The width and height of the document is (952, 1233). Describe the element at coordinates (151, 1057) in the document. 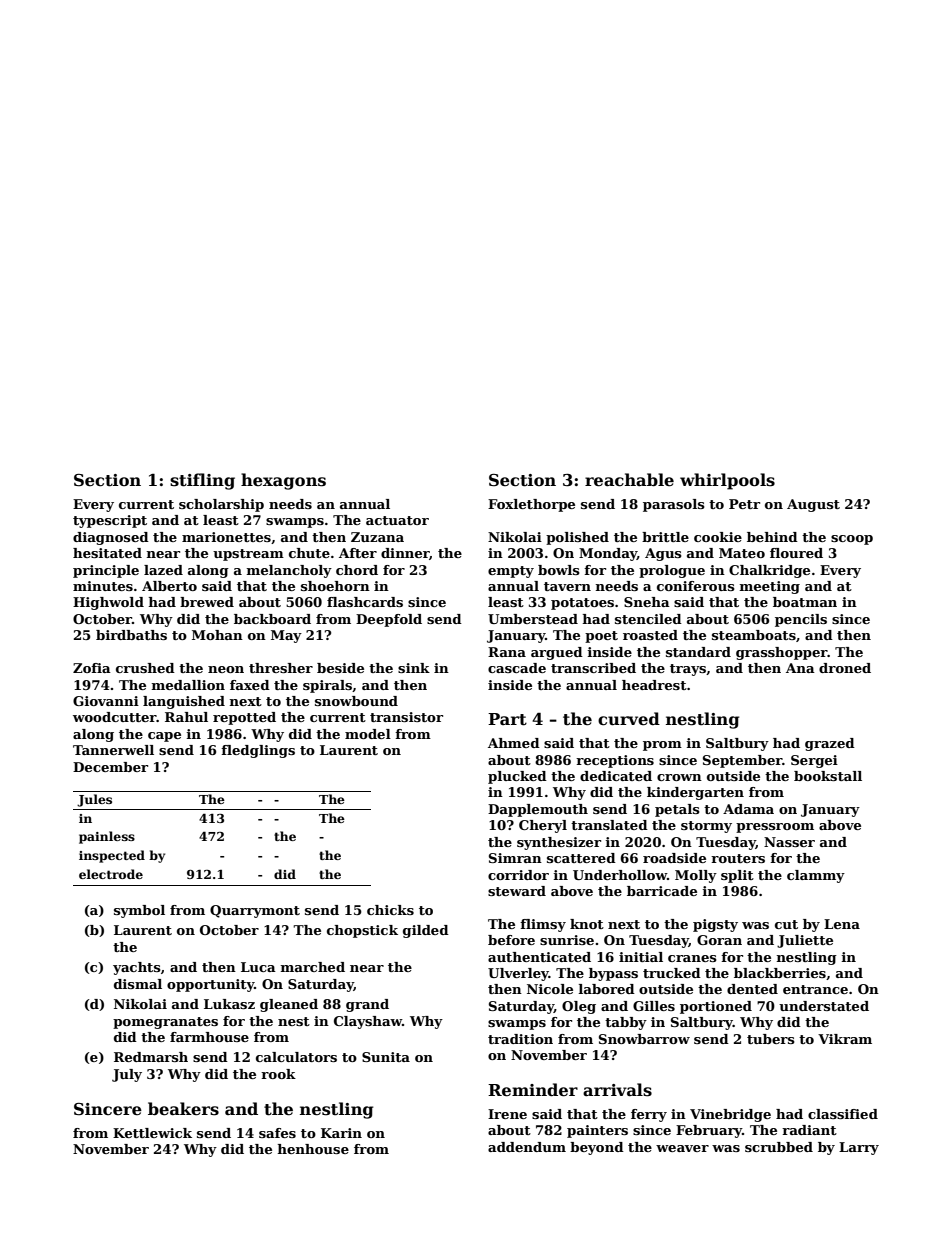

I see `Redmarsh` at that location.
